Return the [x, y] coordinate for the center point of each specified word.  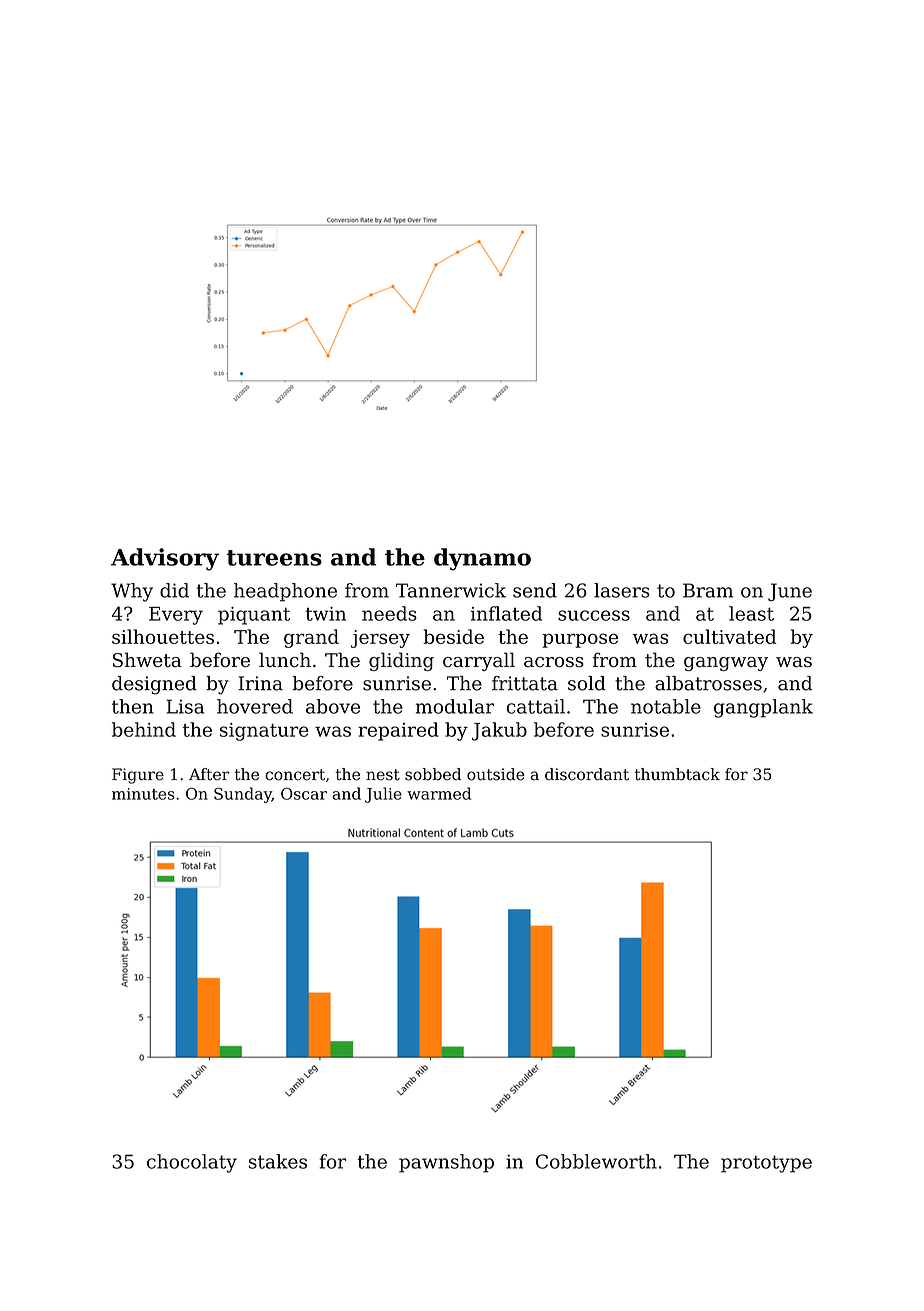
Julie [383, 795]
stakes [278, 1161]
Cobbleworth [596, 1161]
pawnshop [446, 1163]
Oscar [304, 793]
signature [264, 732]
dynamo [482, 559]
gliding [401, 661]
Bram [708, 590]
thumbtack [677, 774]
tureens [274, 558]
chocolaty [192, 1163]
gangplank [763, 708]
